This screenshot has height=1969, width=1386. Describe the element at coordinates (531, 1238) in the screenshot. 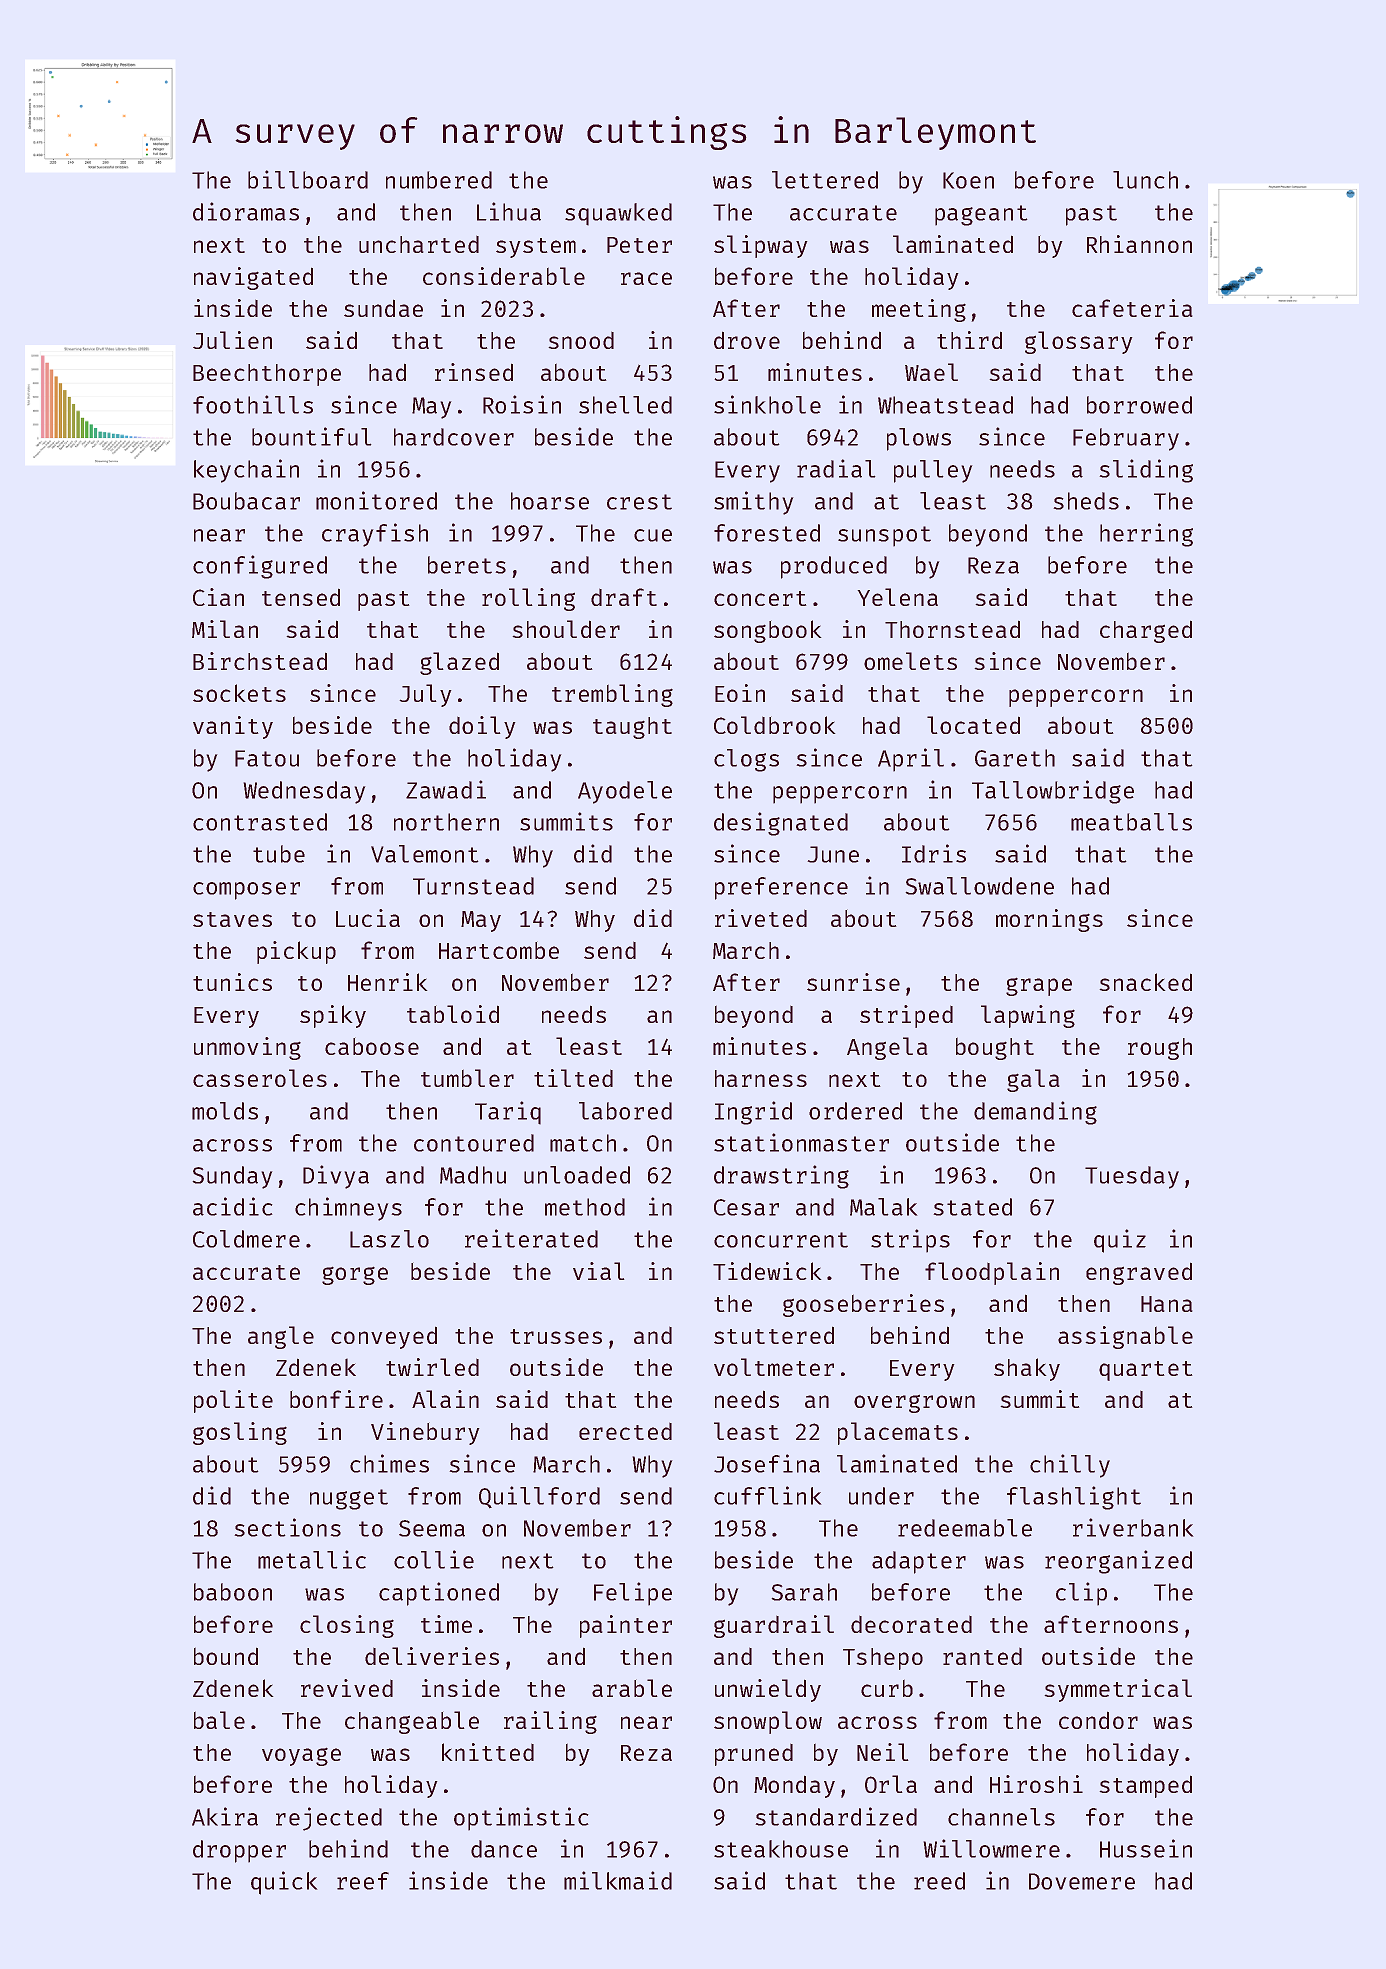

I see `reiterated` at that location.
